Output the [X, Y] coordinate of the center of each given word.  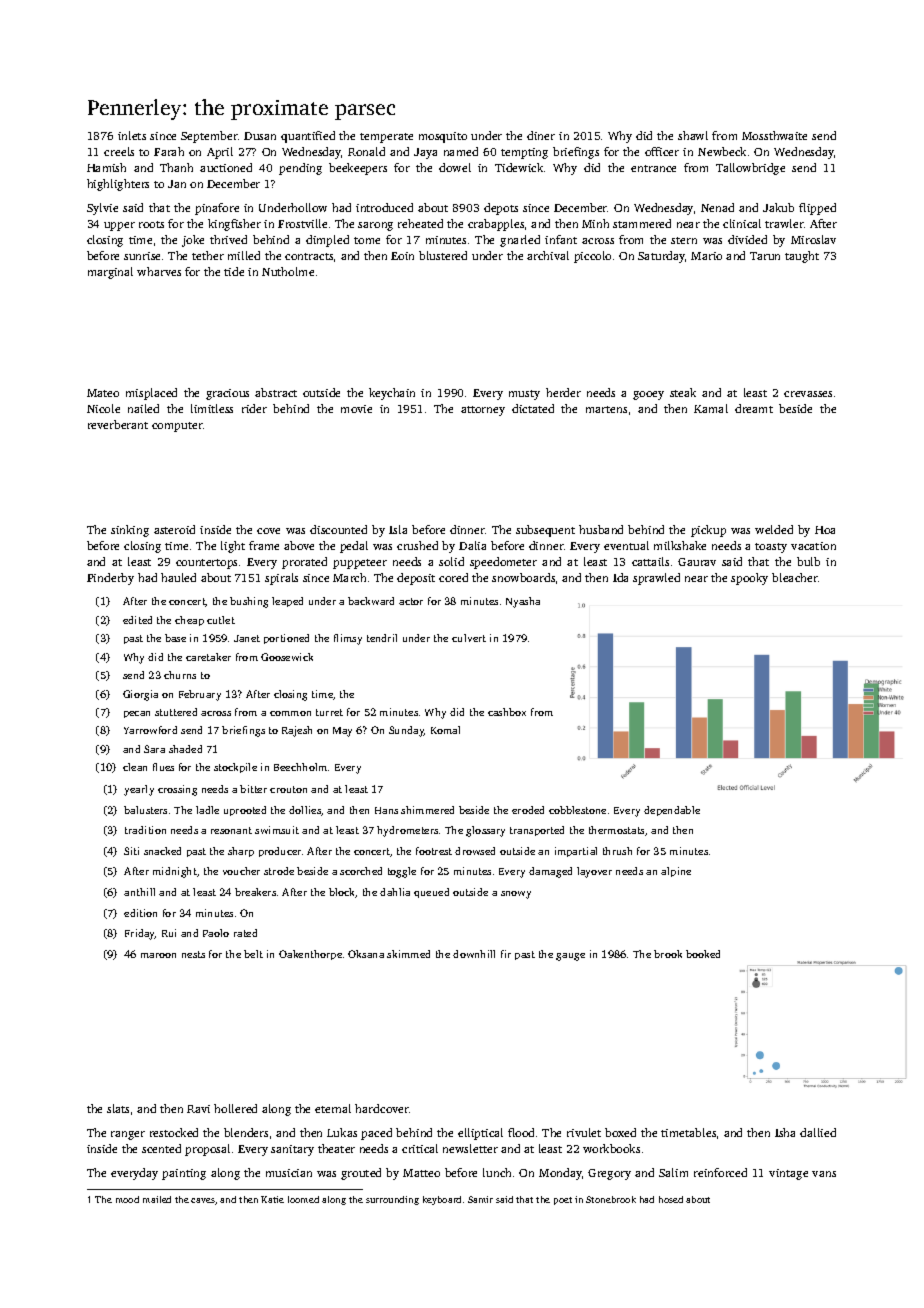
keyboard [442, 1200]
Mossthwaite [774, 135]
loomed [303, 1199]
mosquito [443, 137]
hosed [671, 1199]
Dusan [260, 136]
